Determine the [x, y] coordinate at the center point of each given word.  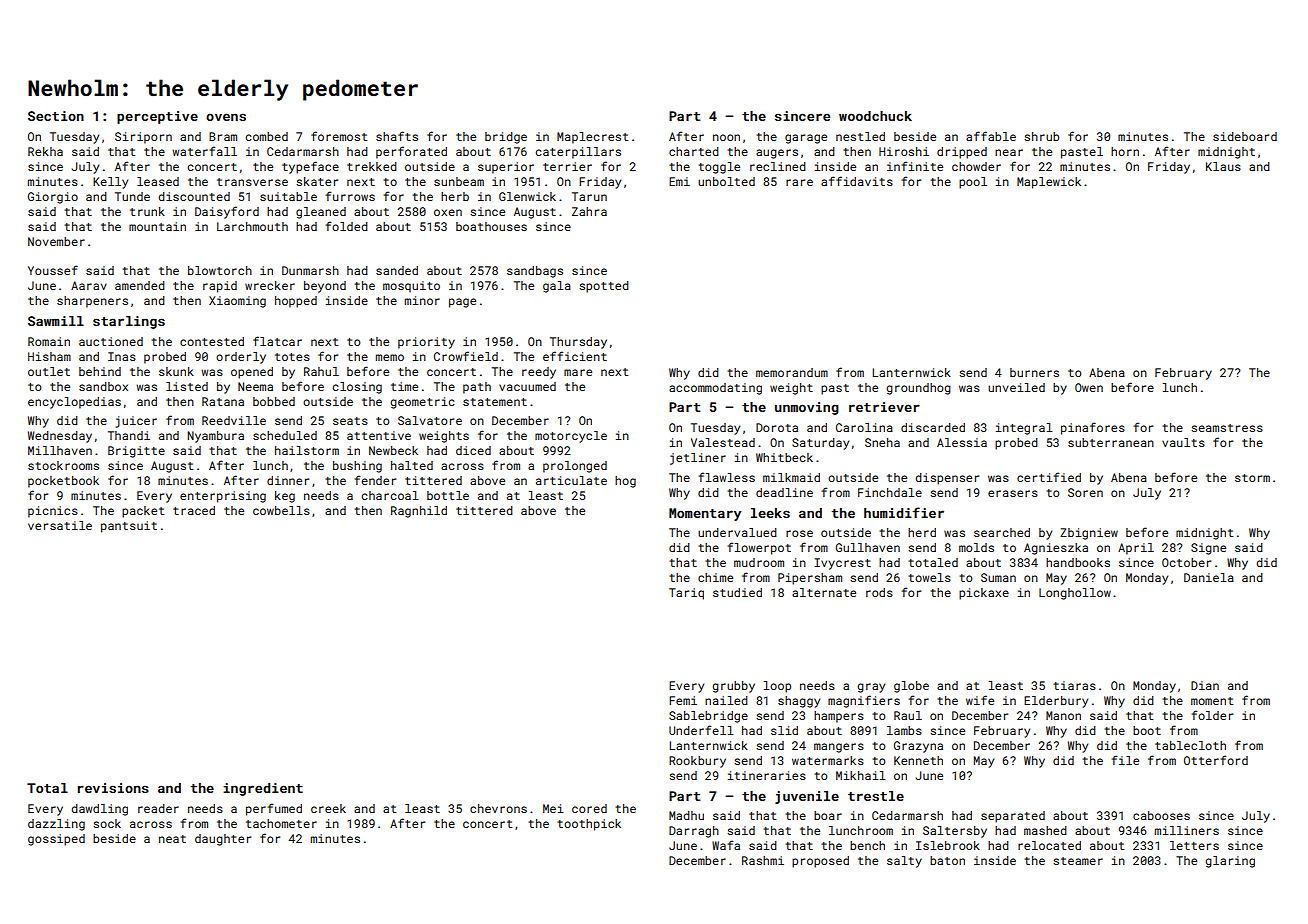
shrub [1041, 136]
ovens [226, 117]
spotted [604, 287]
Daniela [1209, 577]
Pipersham [810, 579]
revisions [113, 788]
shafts [397, 136]
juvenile [807, 797]
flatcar [277, 341]
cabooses [1161, 815]
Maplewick [1049, 183]
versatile [60, 525]
